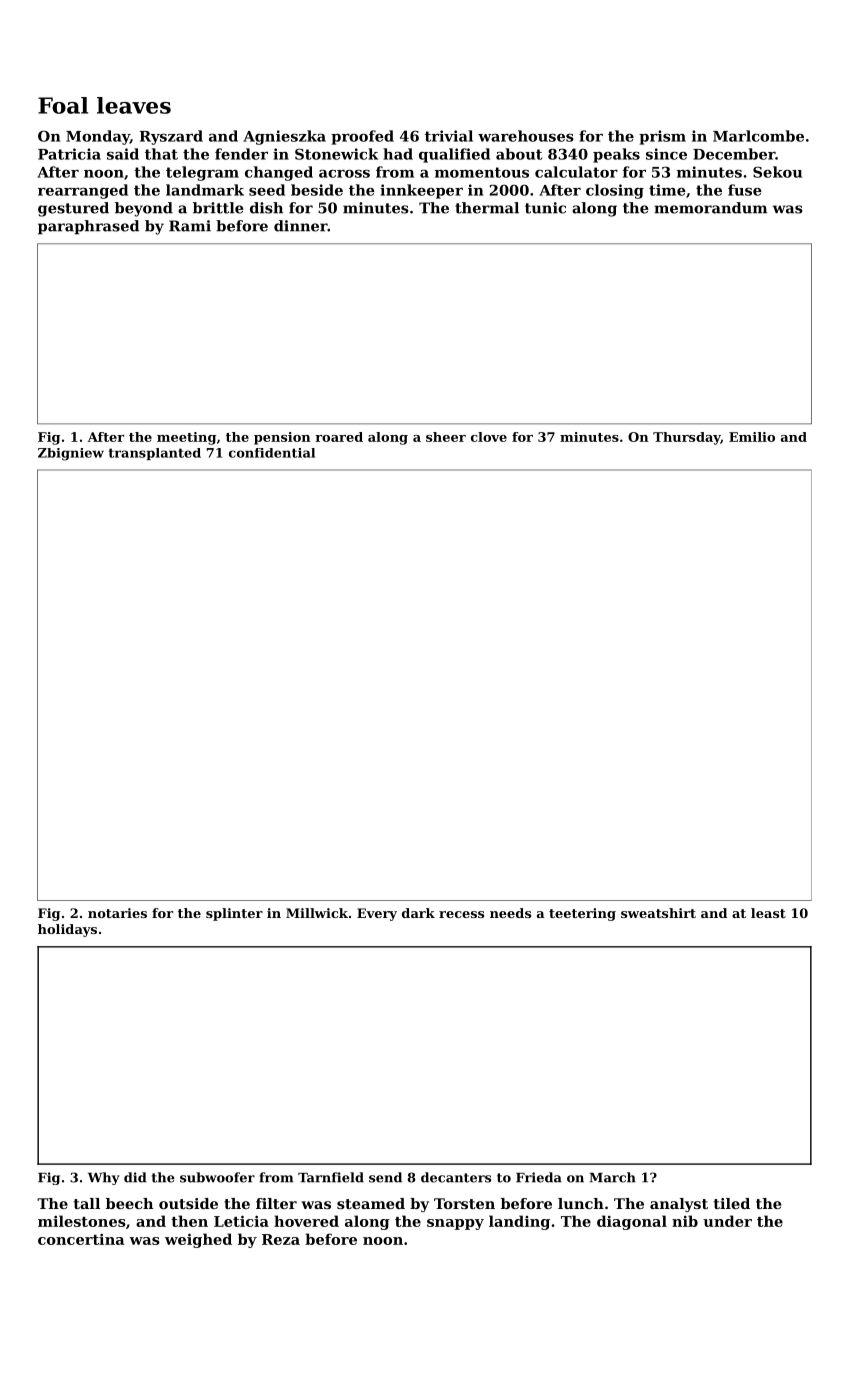 The width and height of the page is (849, 1400). Describe the element at coordinates (284, 137) in the page. I see `Agnieszka` at that location.
